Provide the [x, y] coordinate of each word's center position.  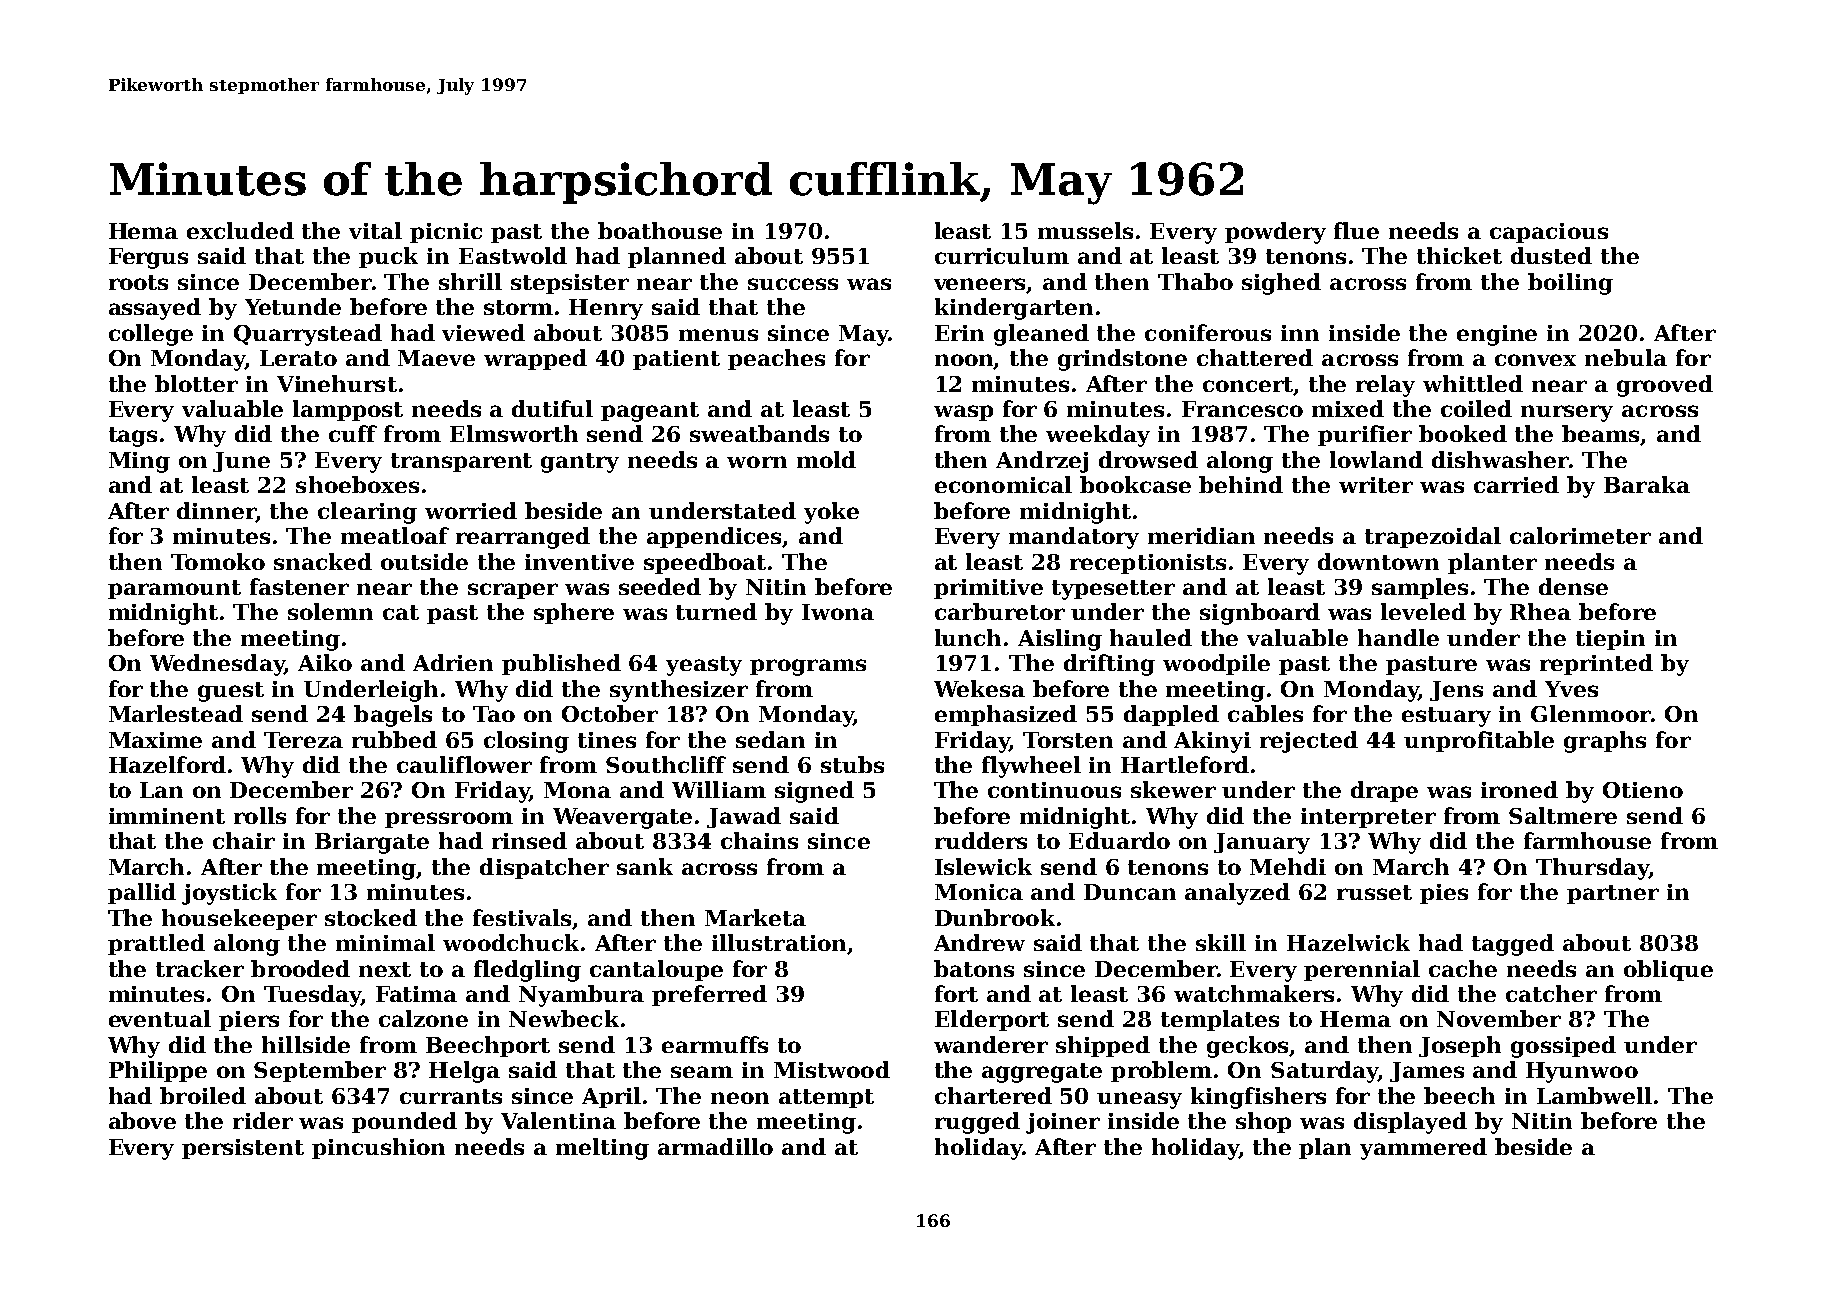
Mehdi [1288, 866]
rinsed [529, 840]
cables [1265, 713]
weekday [1098, 436]
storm [518, 307]
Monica [979, 892]
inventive [579, 562]
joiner [1063, 1123]
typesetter [1113, 590]
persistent [243, 1149]
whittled [1473, 383]
